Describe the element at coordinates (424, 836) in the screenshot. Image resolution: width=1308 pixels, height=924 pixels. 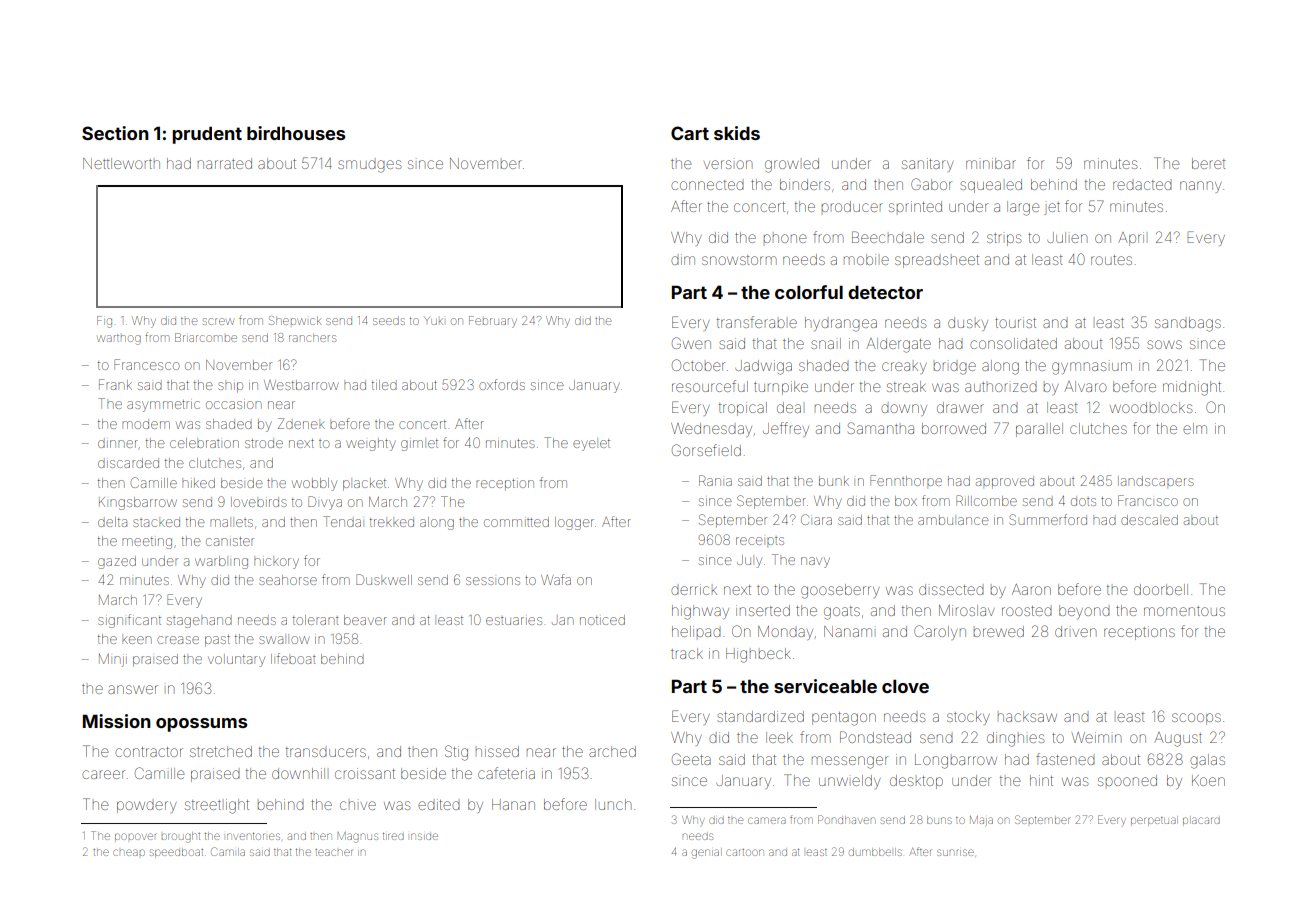
I see `inside` at that location.
